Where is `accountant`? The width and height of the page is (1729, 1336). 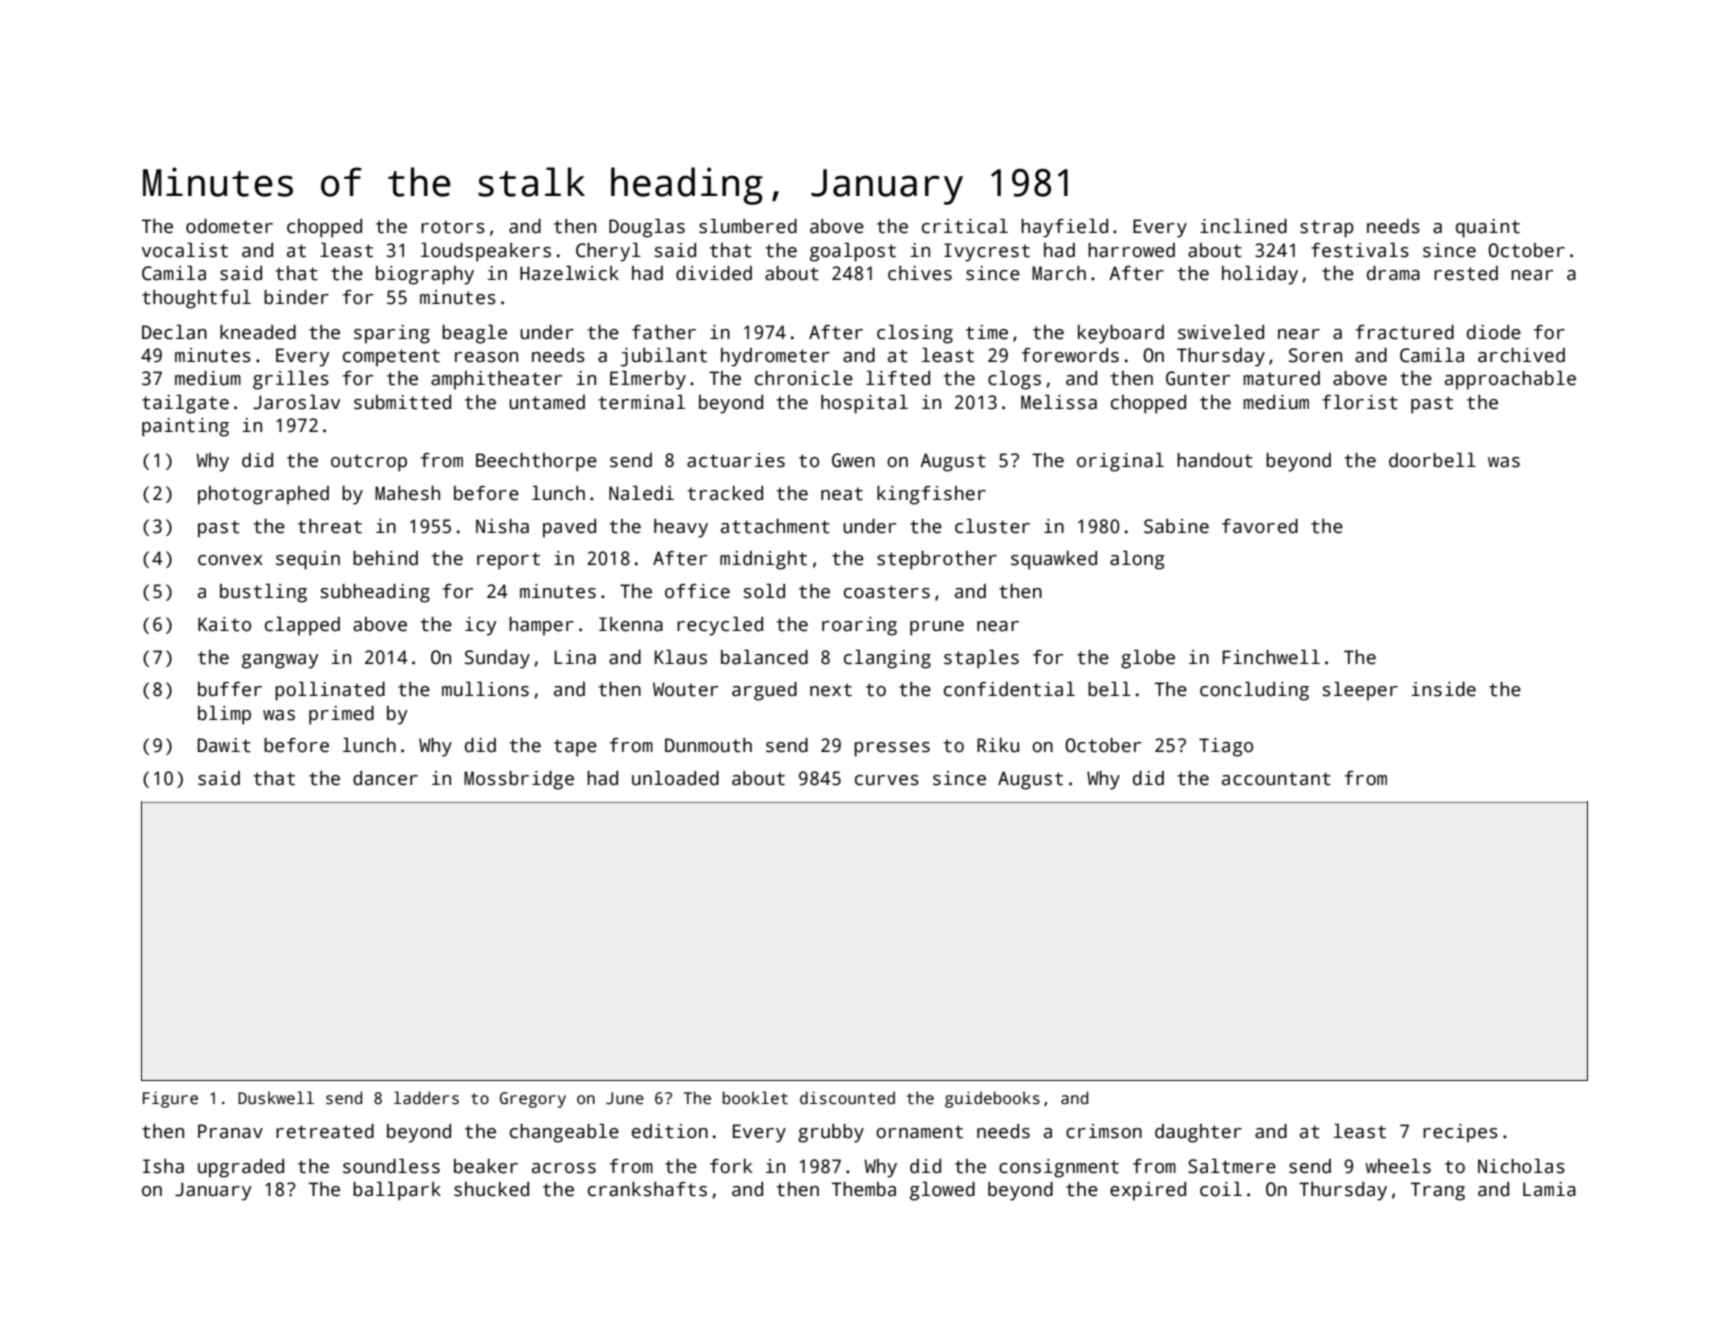 accountant is located at coordinates (1276, 779).
